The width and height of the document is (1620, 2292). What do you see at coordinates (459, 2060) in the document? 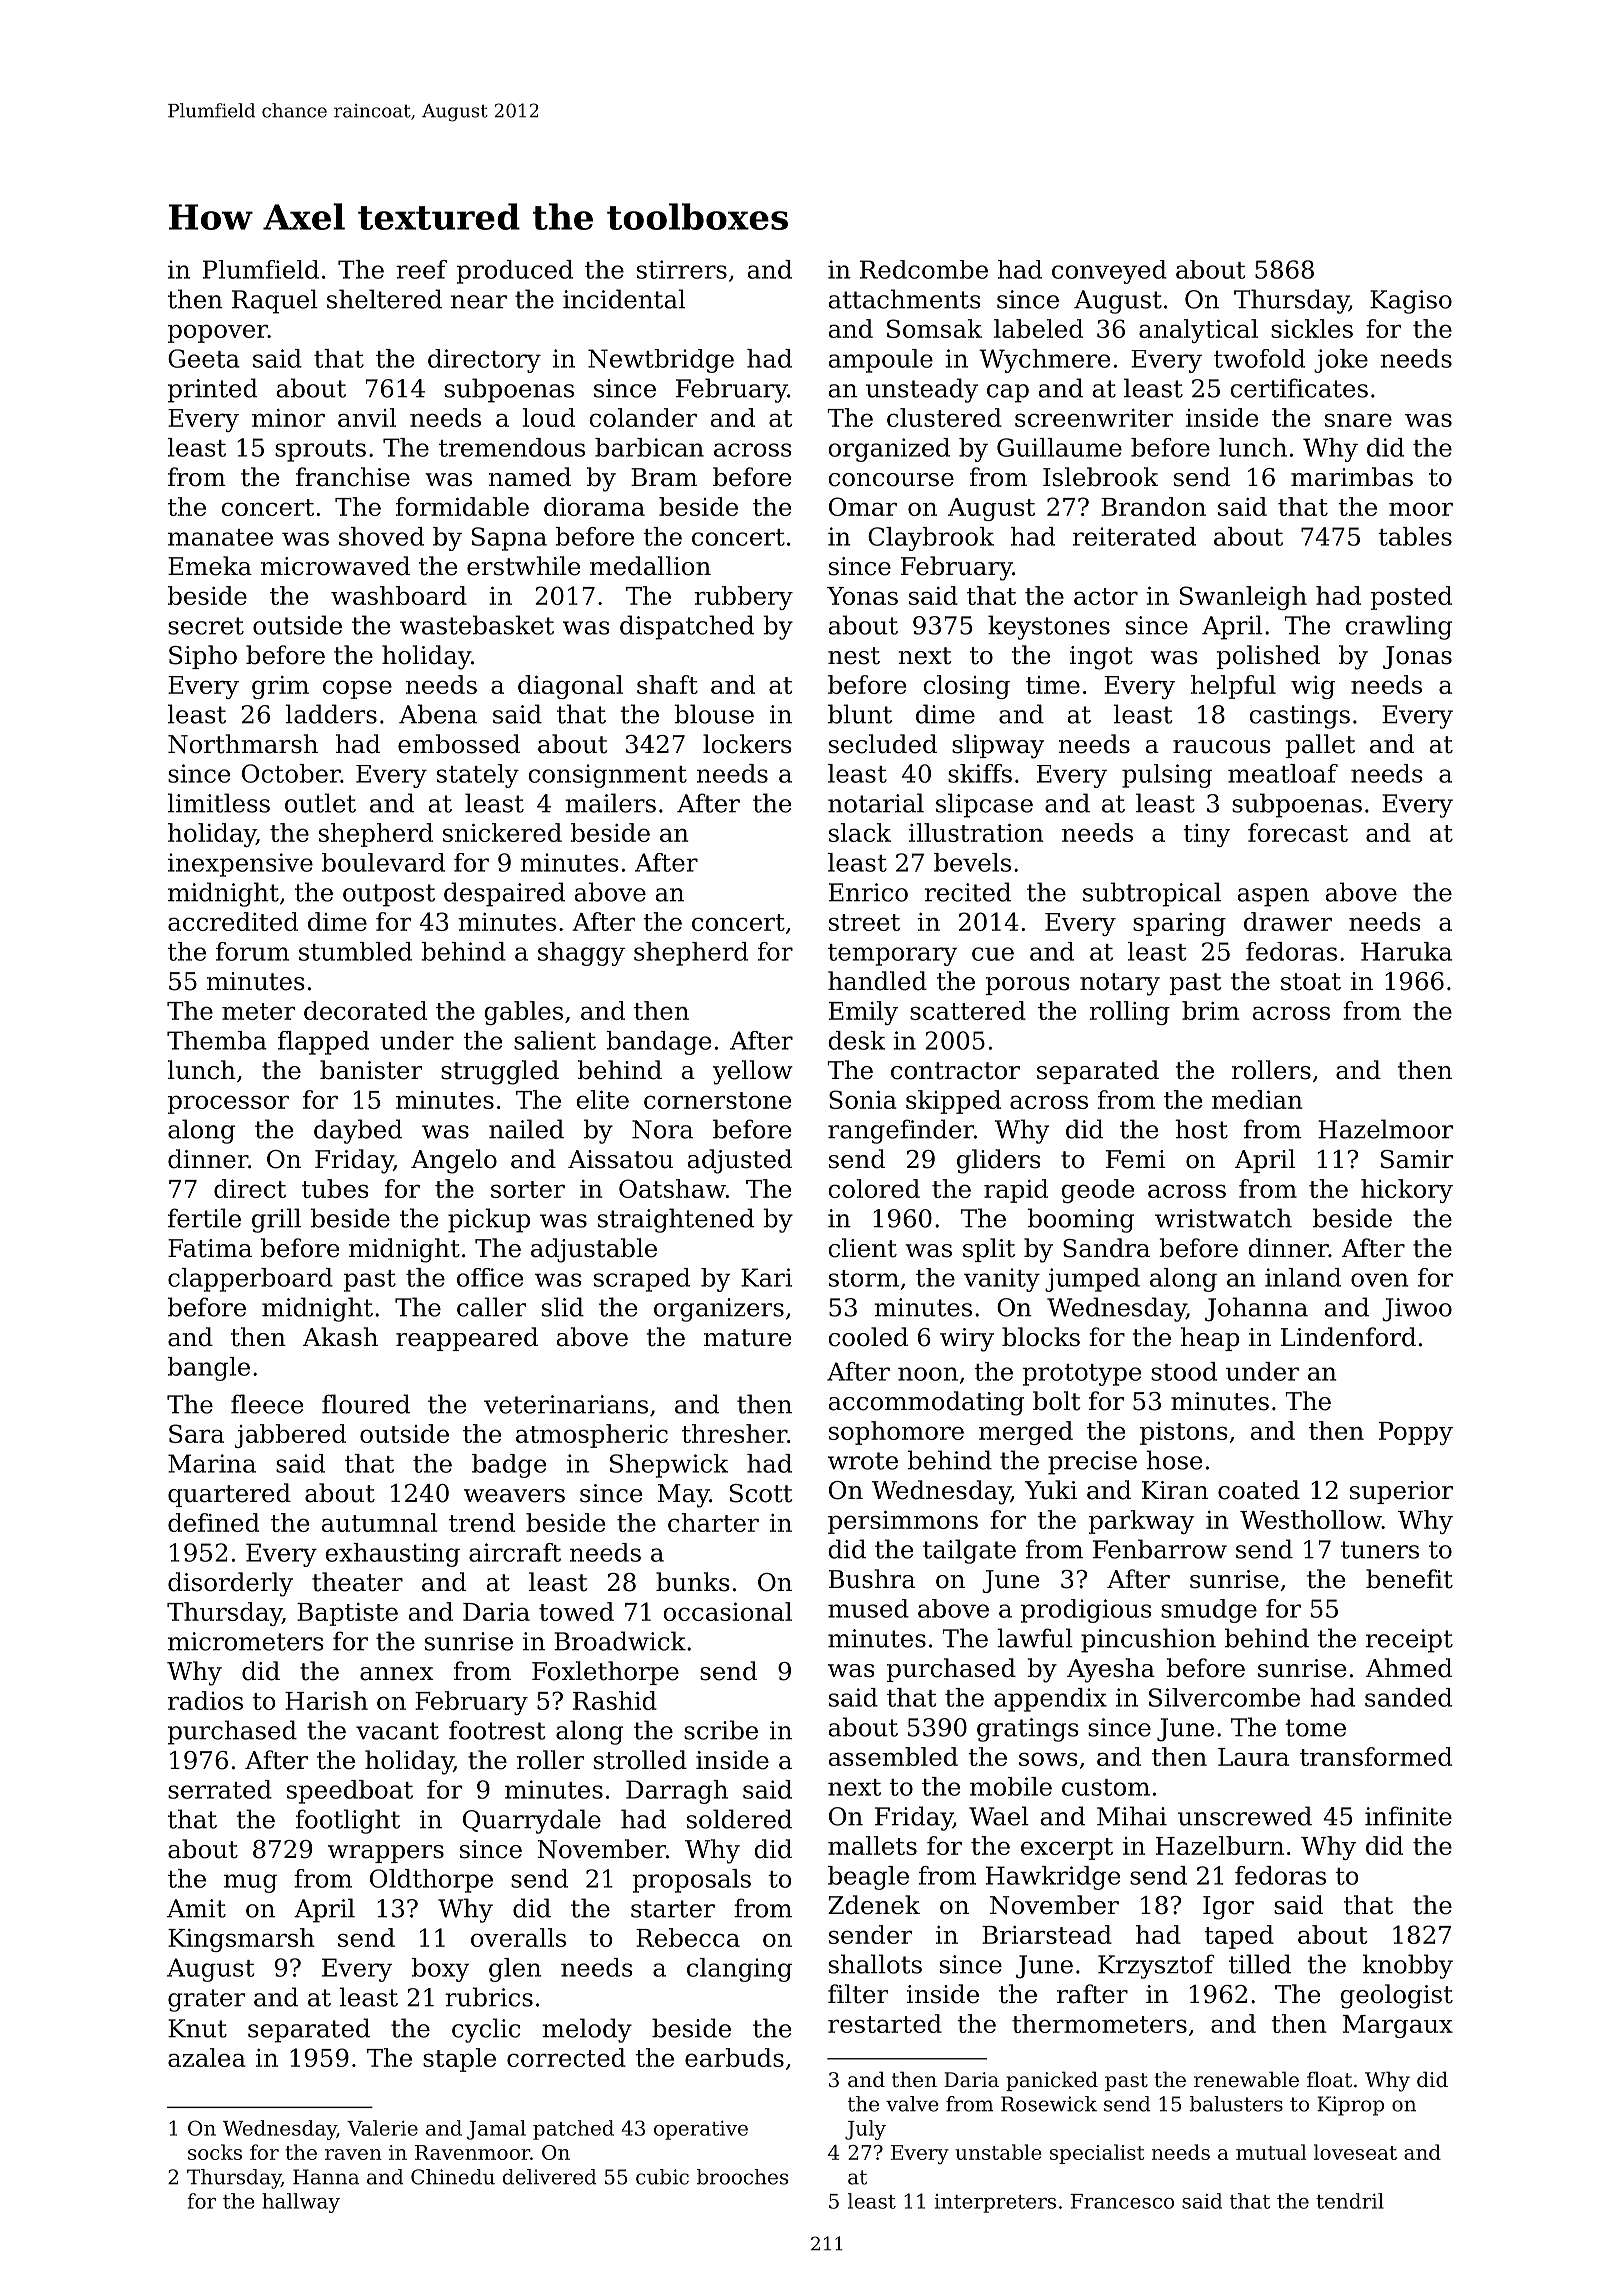
I see `staple` at bounding box center [459, 2060].
